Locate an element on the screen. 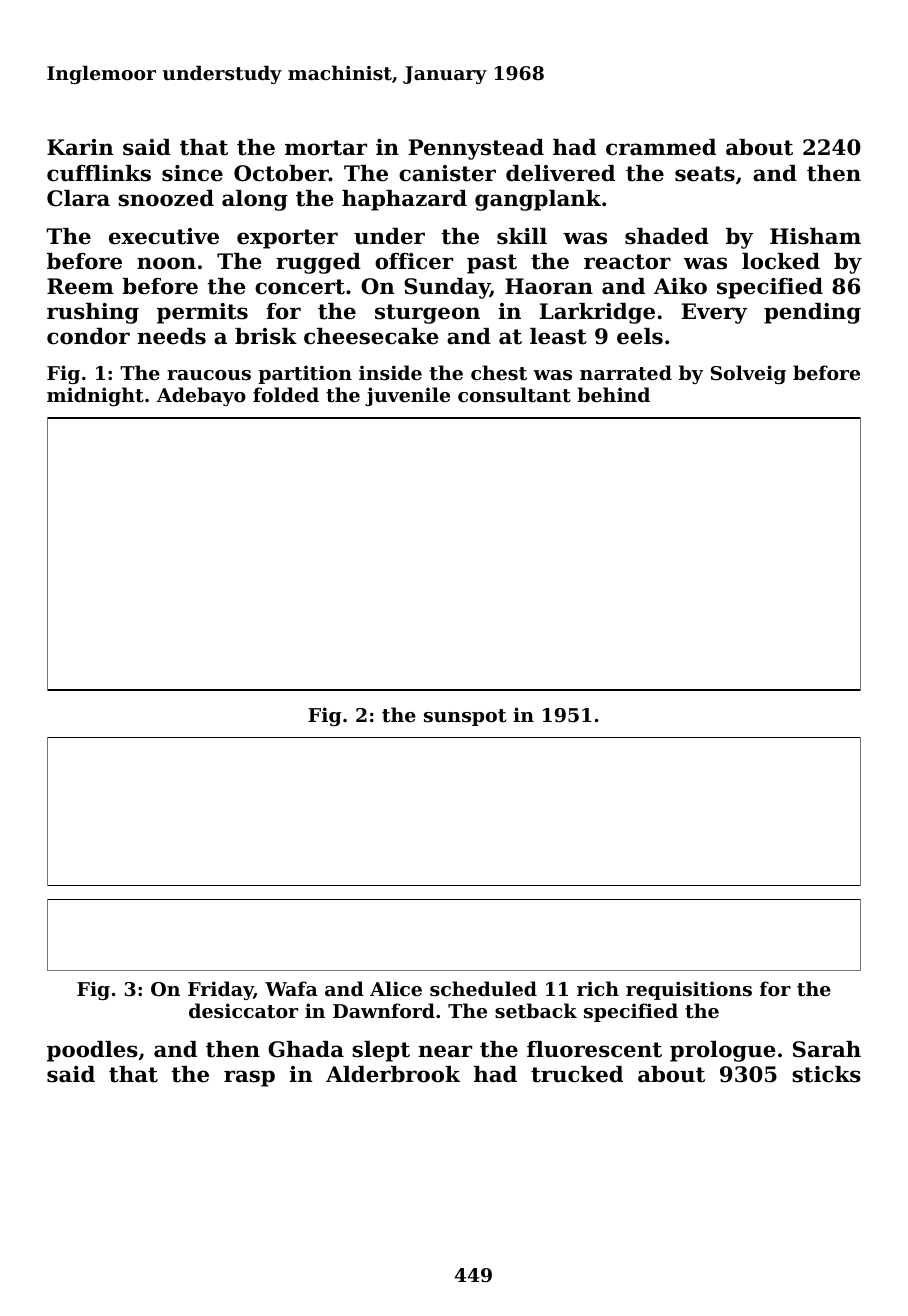  Wafa is located at coordinates (291, 988).
